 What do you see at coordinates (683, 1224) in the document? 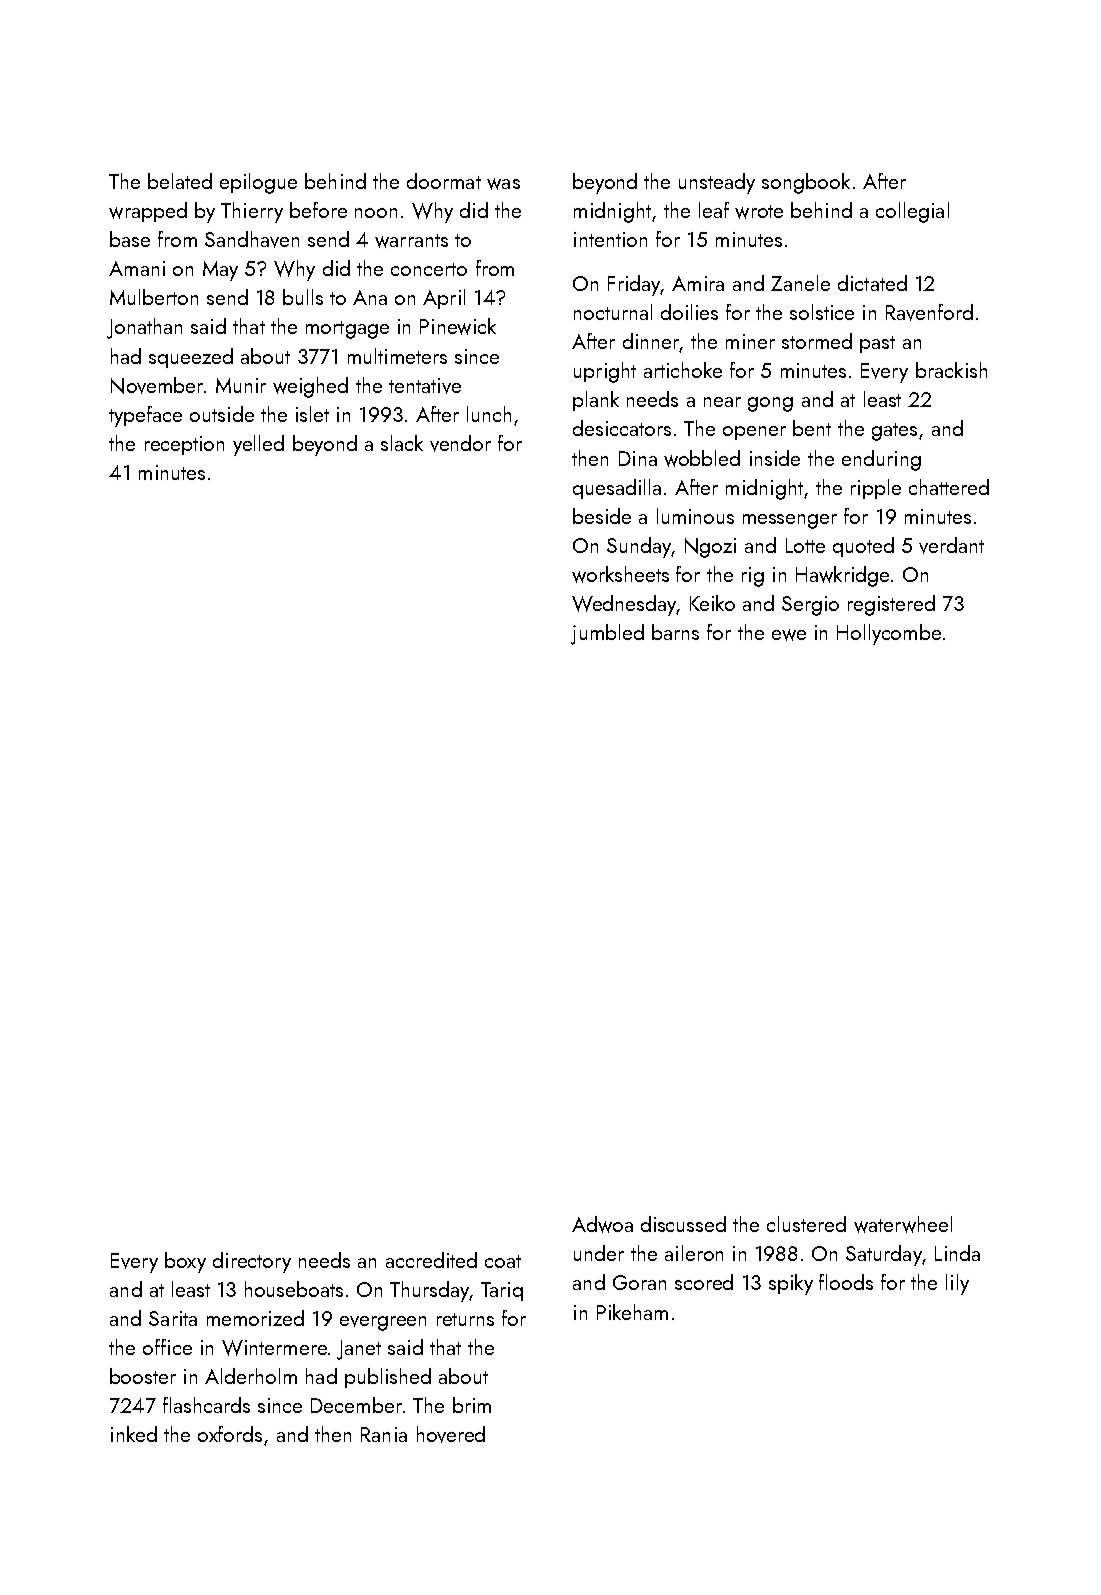
I see `discussed` at bounding box center [683, 1224].
